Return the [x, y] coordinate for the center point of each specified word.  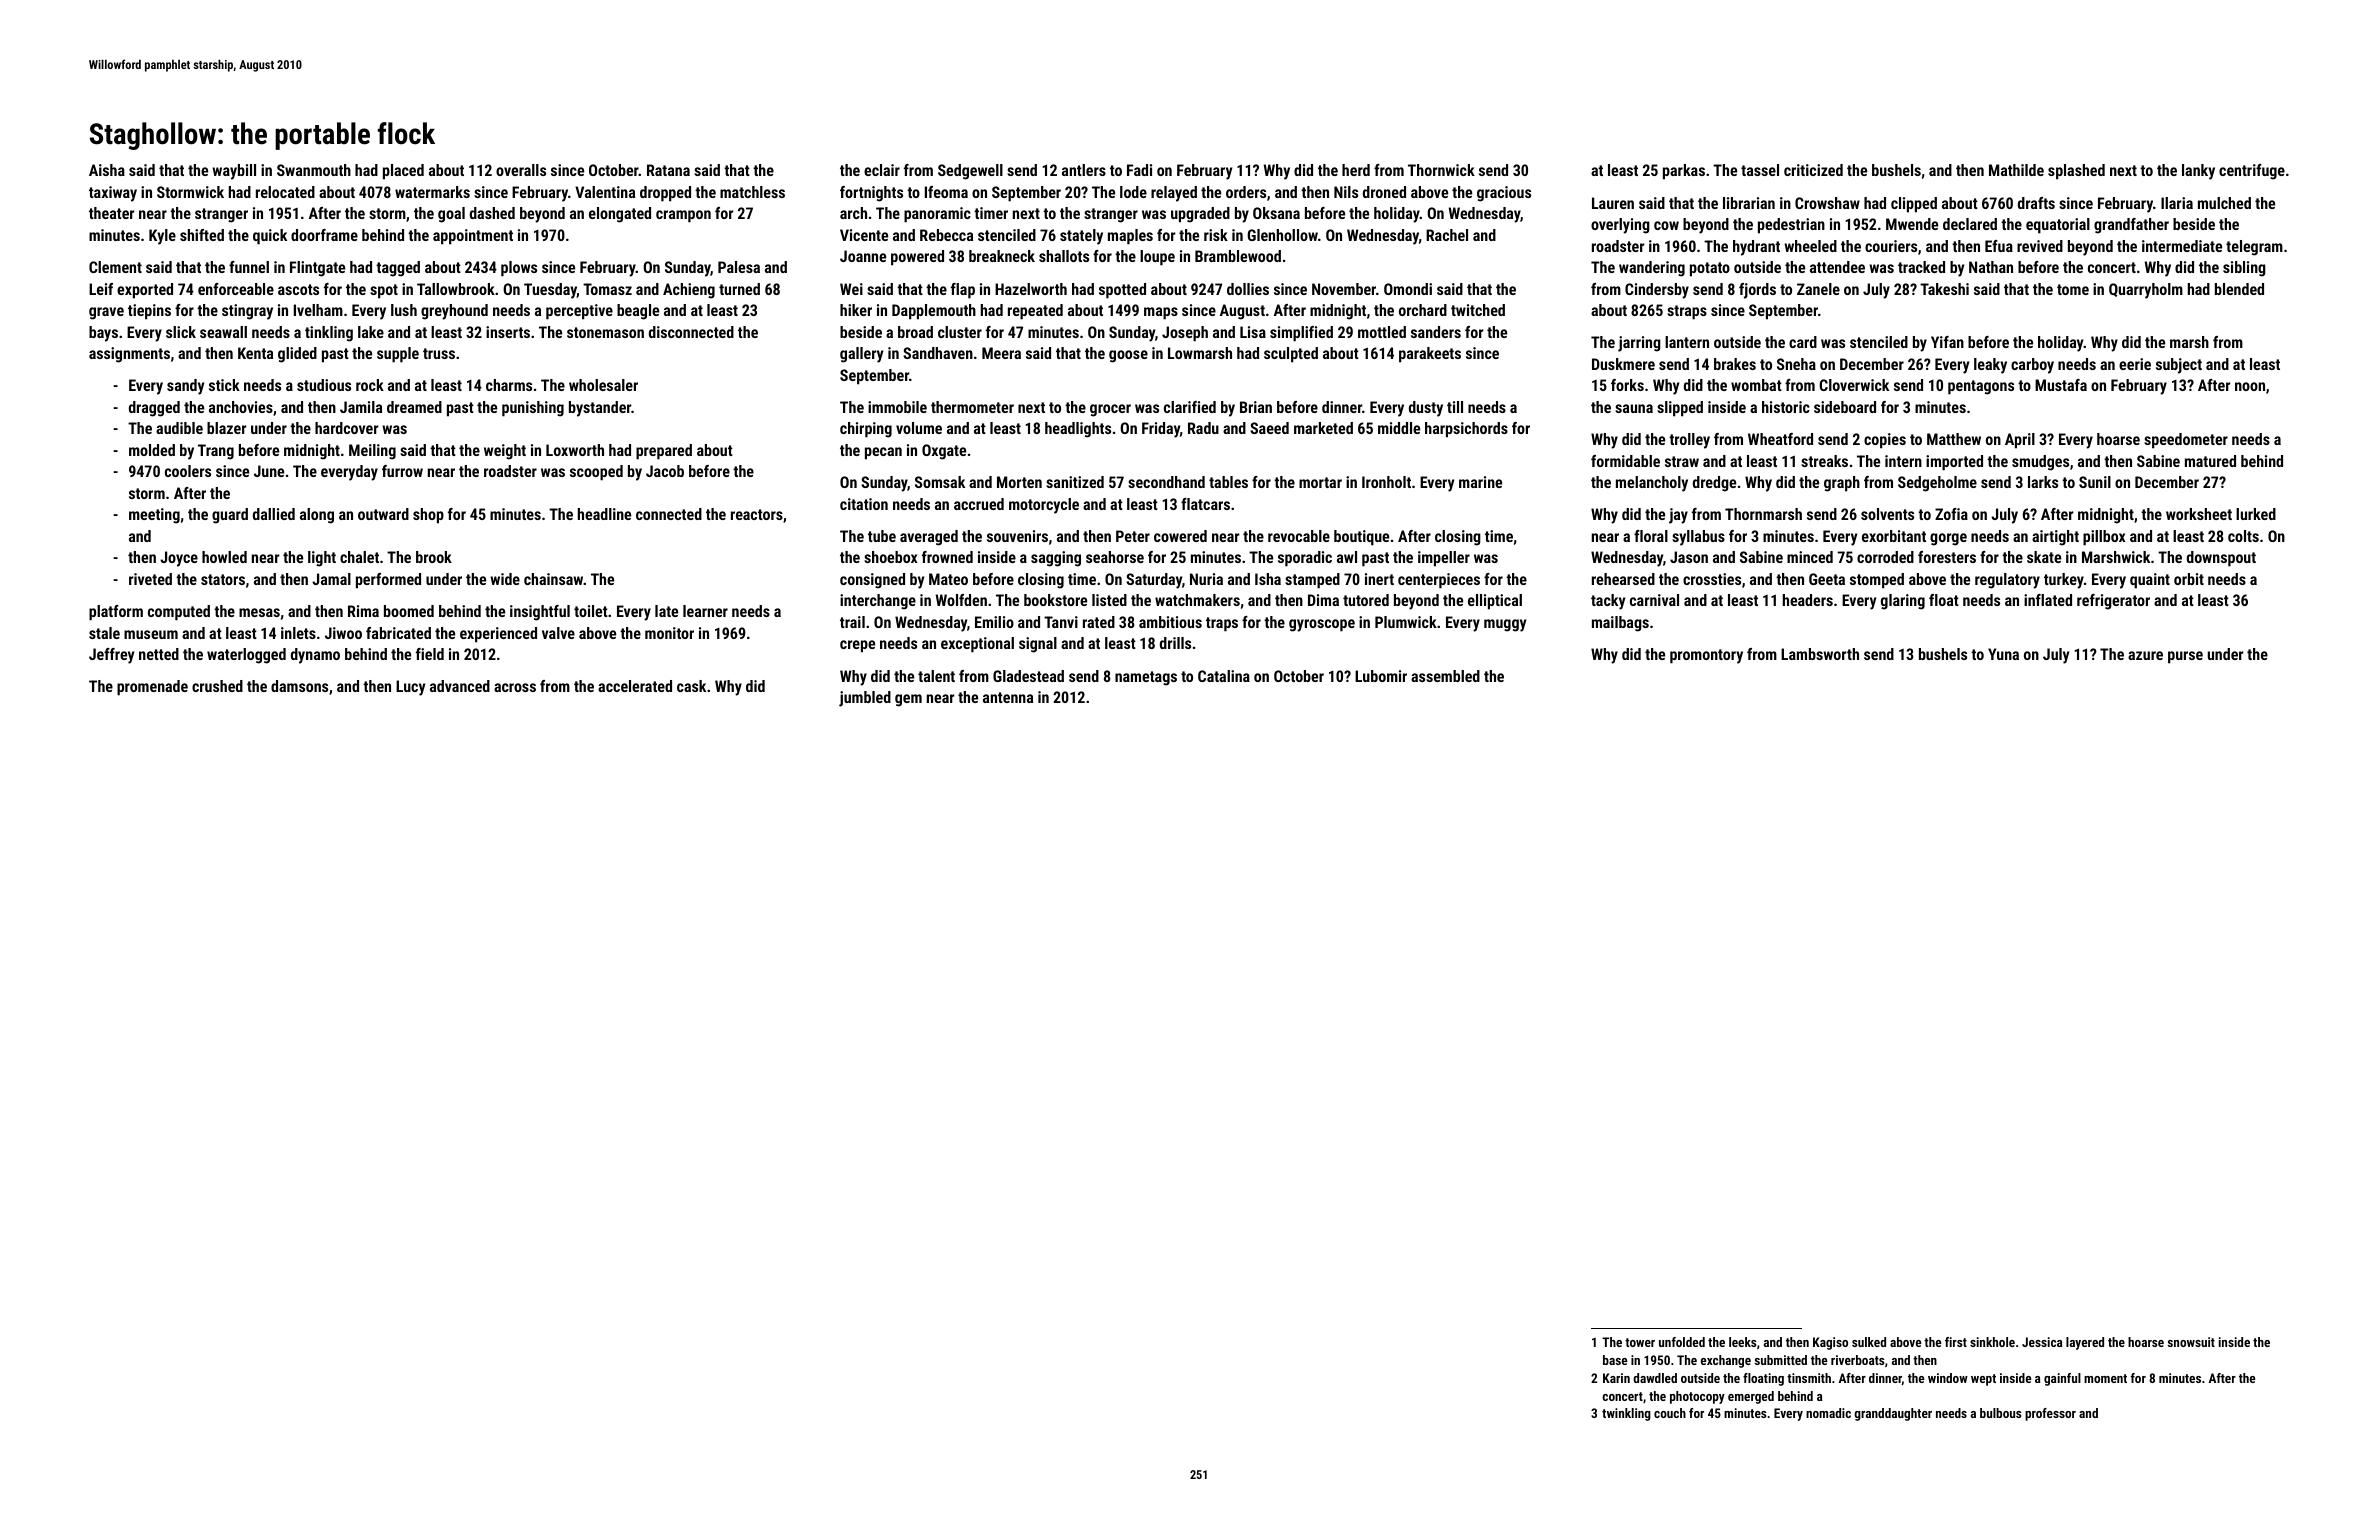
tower [1640, 1342]
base [1615, 1360]
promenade [152, 688]
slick [181, 332]
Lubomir [1381, 676]
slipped [1680, 409]
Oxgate [944, 452]
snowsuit [2191, 1342]
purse [2185, 657]
